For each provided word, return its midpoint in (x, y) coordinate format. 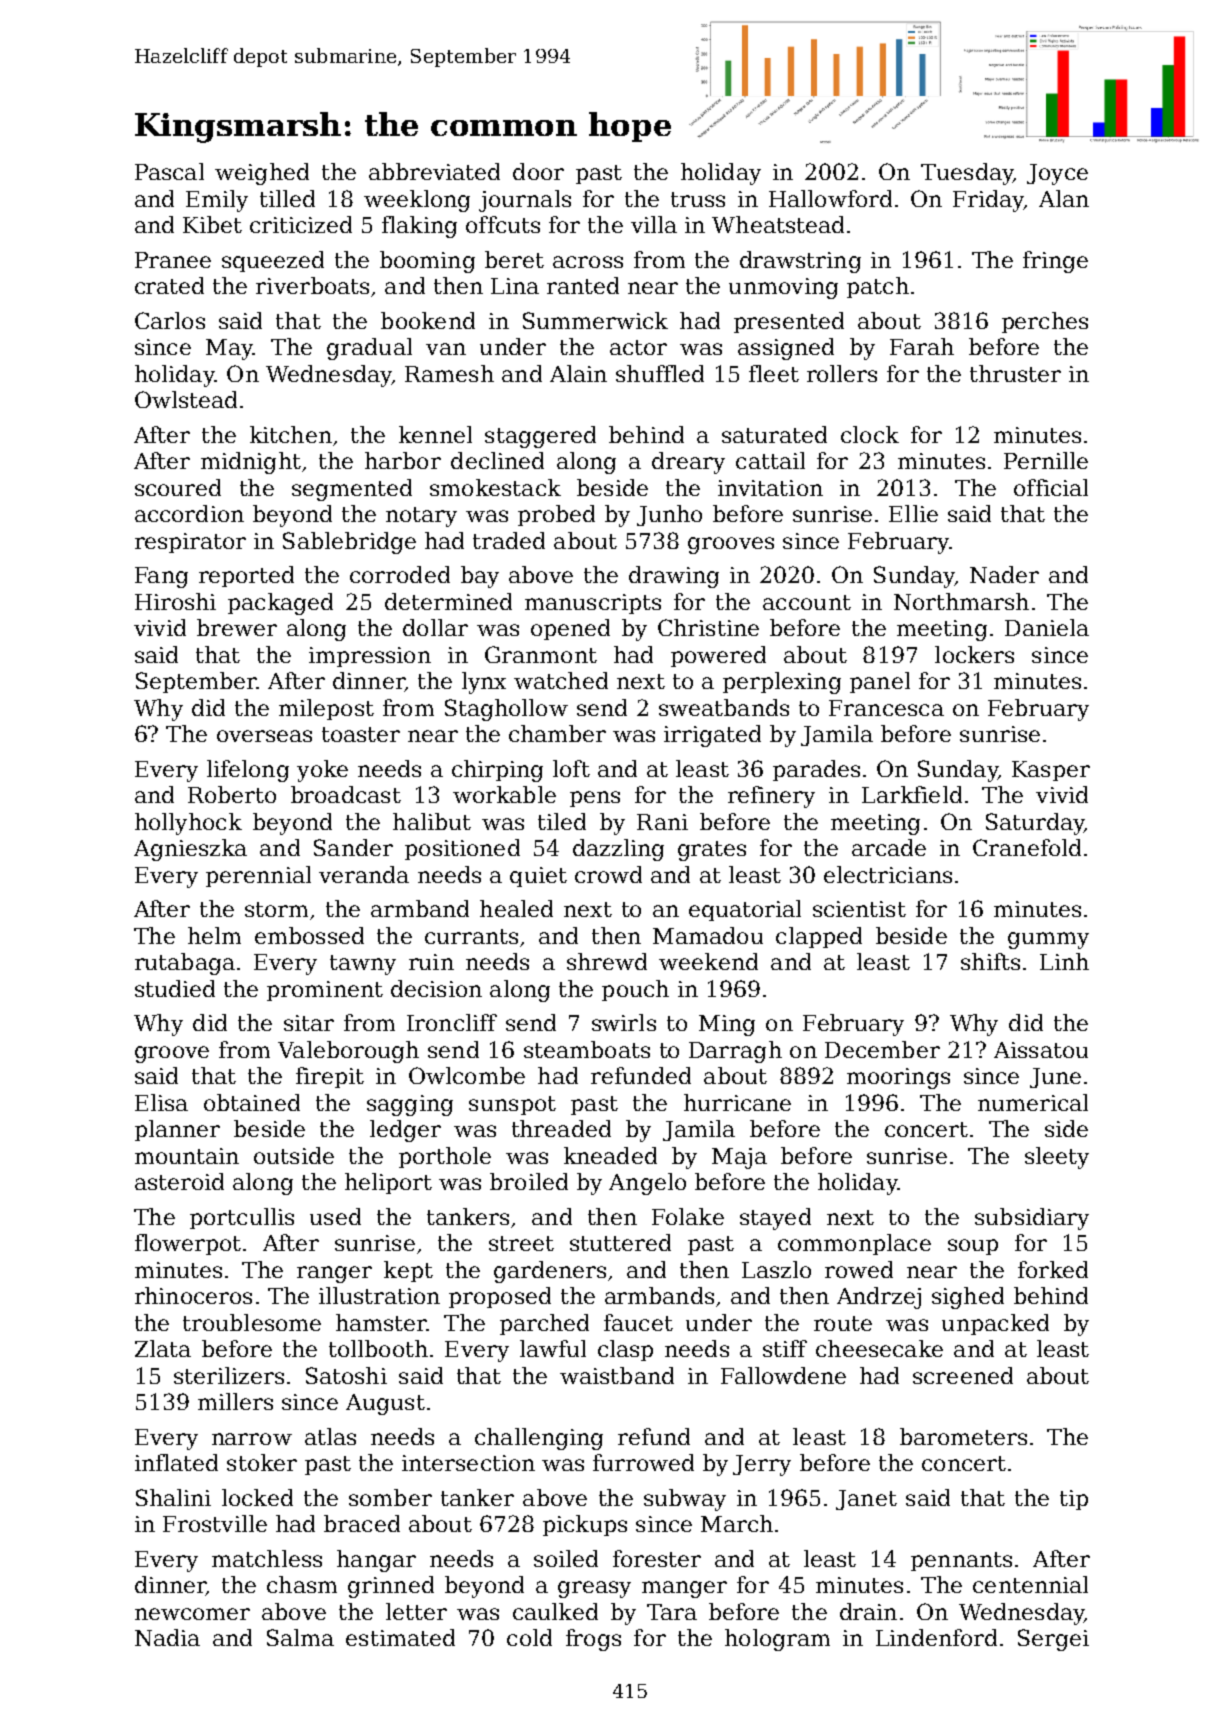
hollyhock (188, 824)
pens (595, 799)
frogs (593, 1640)
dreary (688, 463)
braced (362, 1523)
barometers (963, 1436)
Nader (1004, 574)
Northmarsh (961, 601)
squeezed (273, 261)
